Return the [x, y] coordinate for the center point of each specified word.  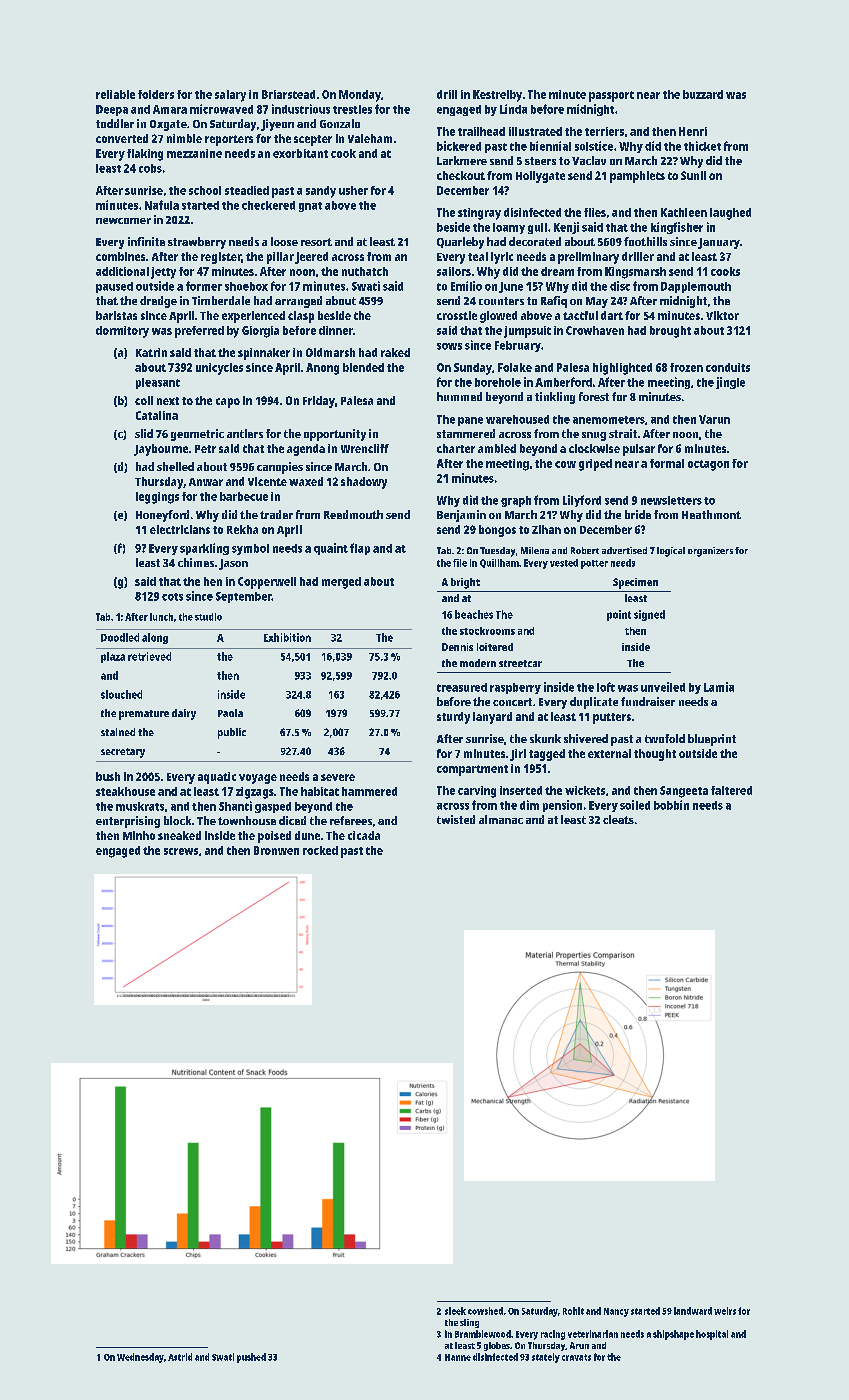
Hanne [458, 1357]
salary [230, 96]
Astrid [180, 1357]
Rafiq [554, 302]
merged [341, 583]
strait [623, 433]
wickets [585, 790]
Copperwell [267, 583]
